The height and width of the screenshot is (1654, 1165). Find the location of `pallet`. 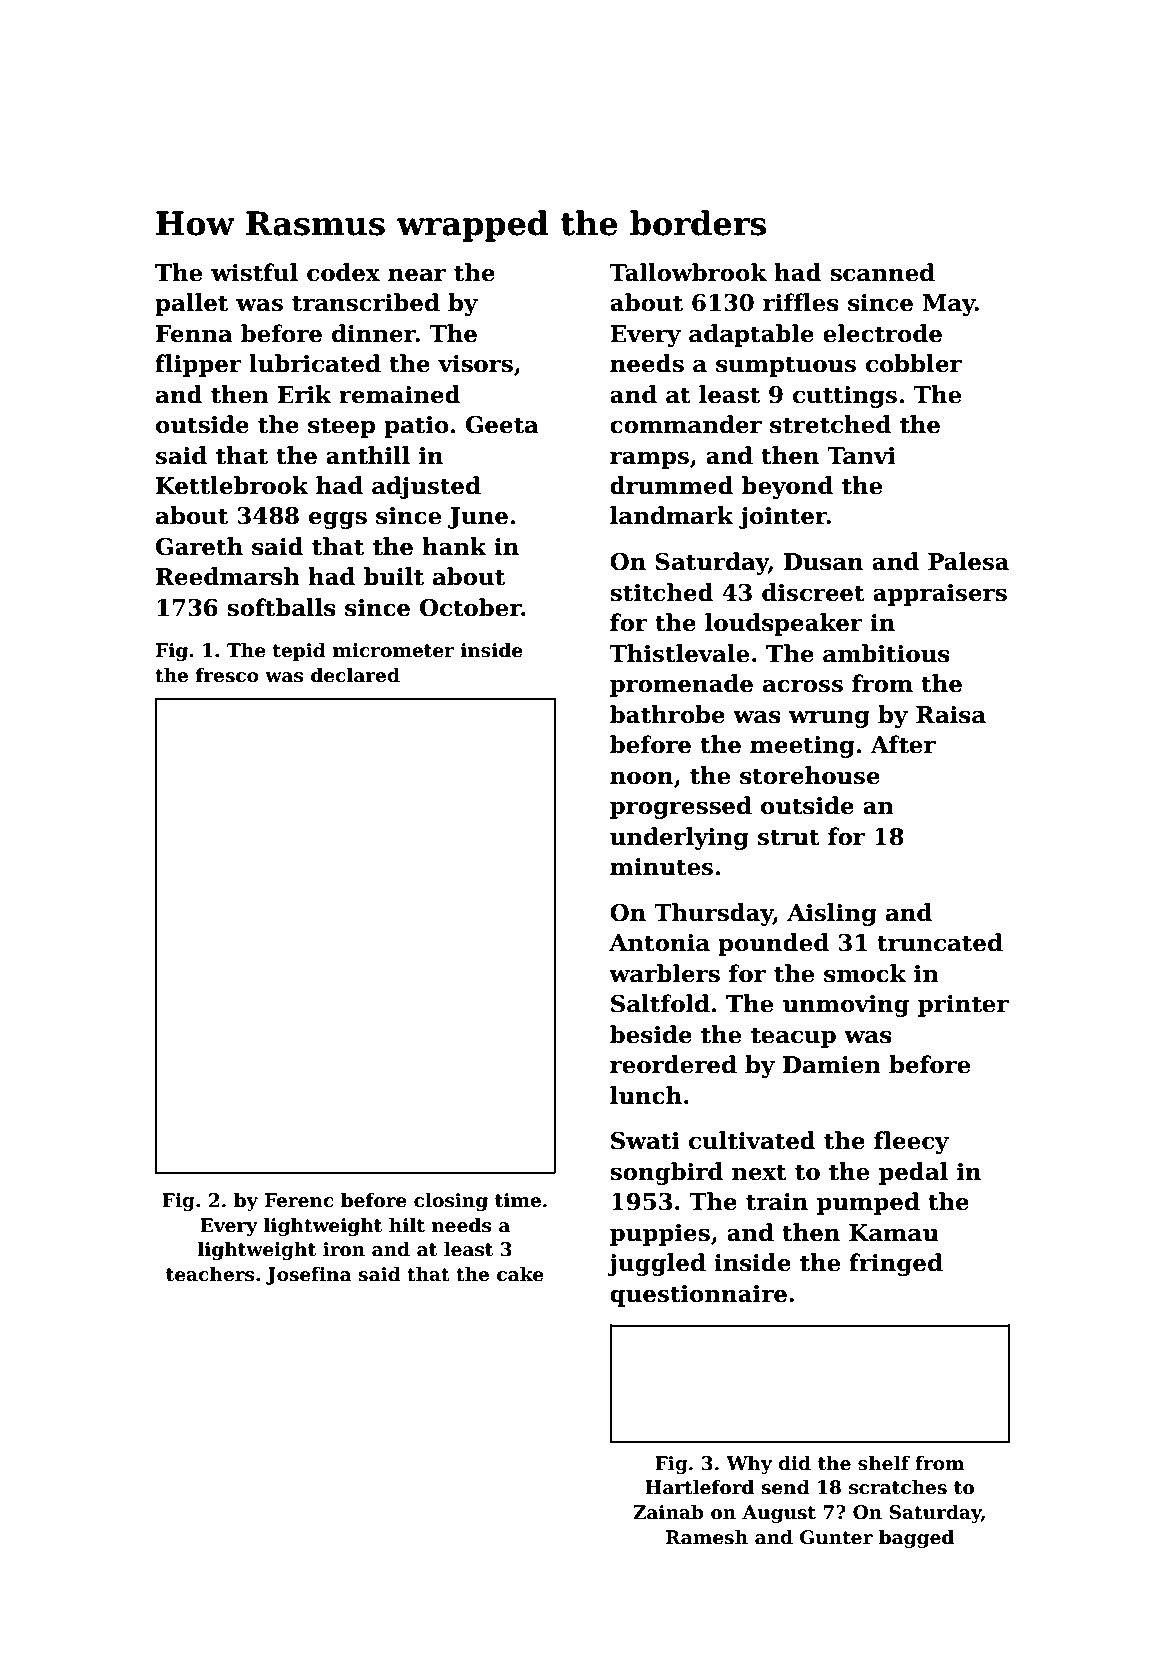

pallet is located at coordinates (191, 304).
